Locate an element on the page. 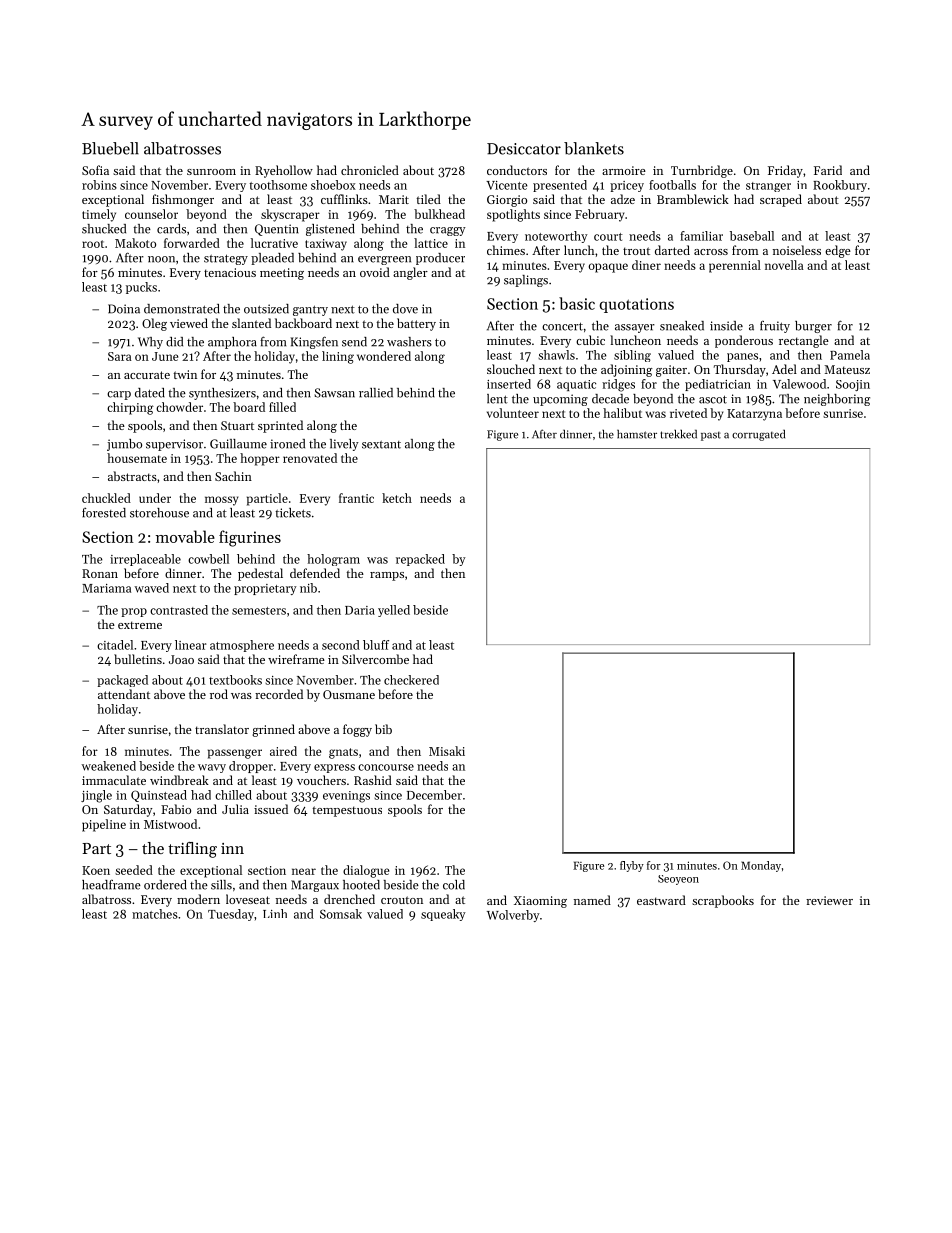 Image resolution: width=952 pixels, height=1233 pixels. blankets is located at coordinates (594, 148).
